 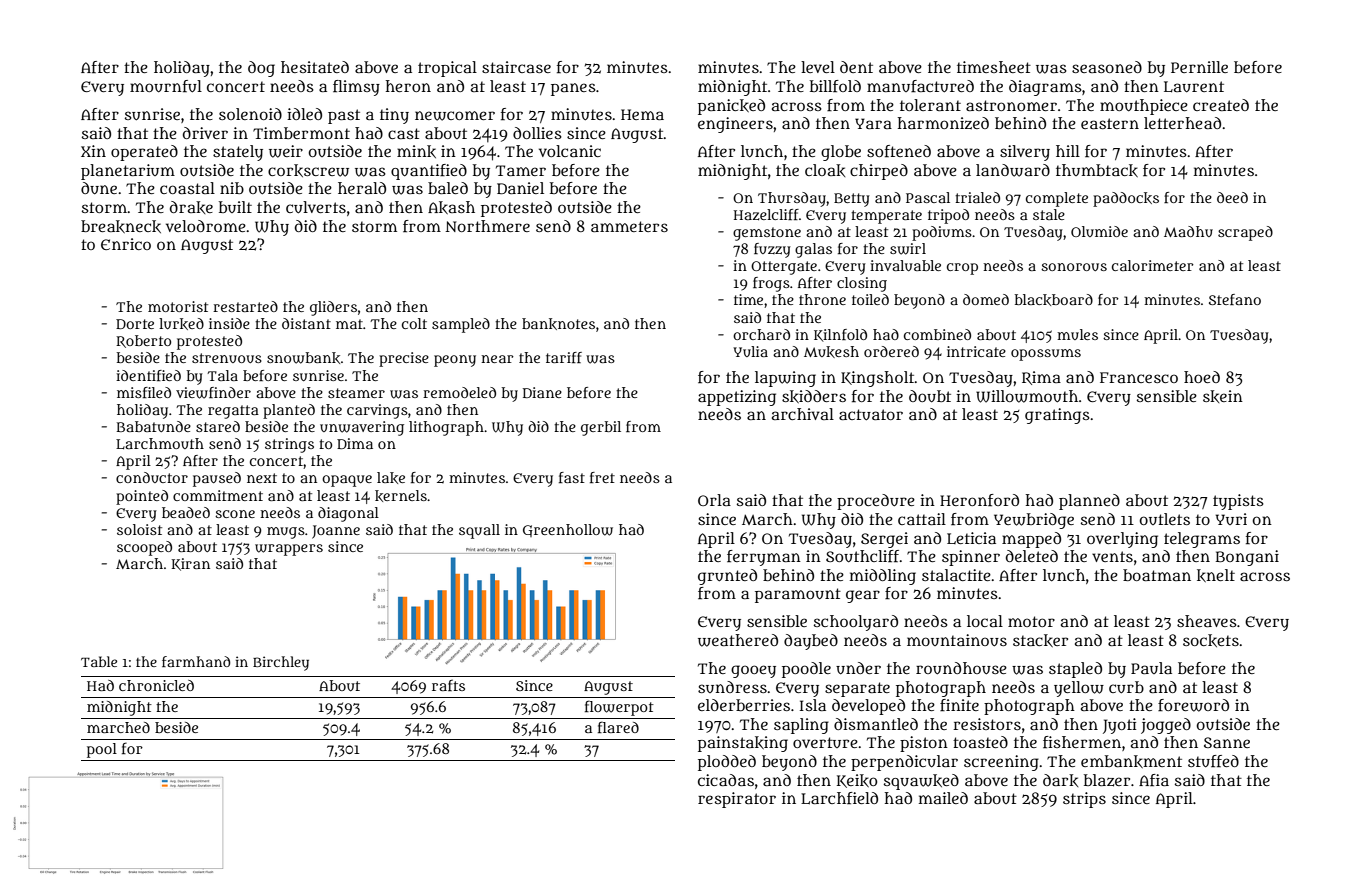 What do you see at coordinates (959, 705) in the screenshot?
I see `finite` at bounding box center [959, 705].
